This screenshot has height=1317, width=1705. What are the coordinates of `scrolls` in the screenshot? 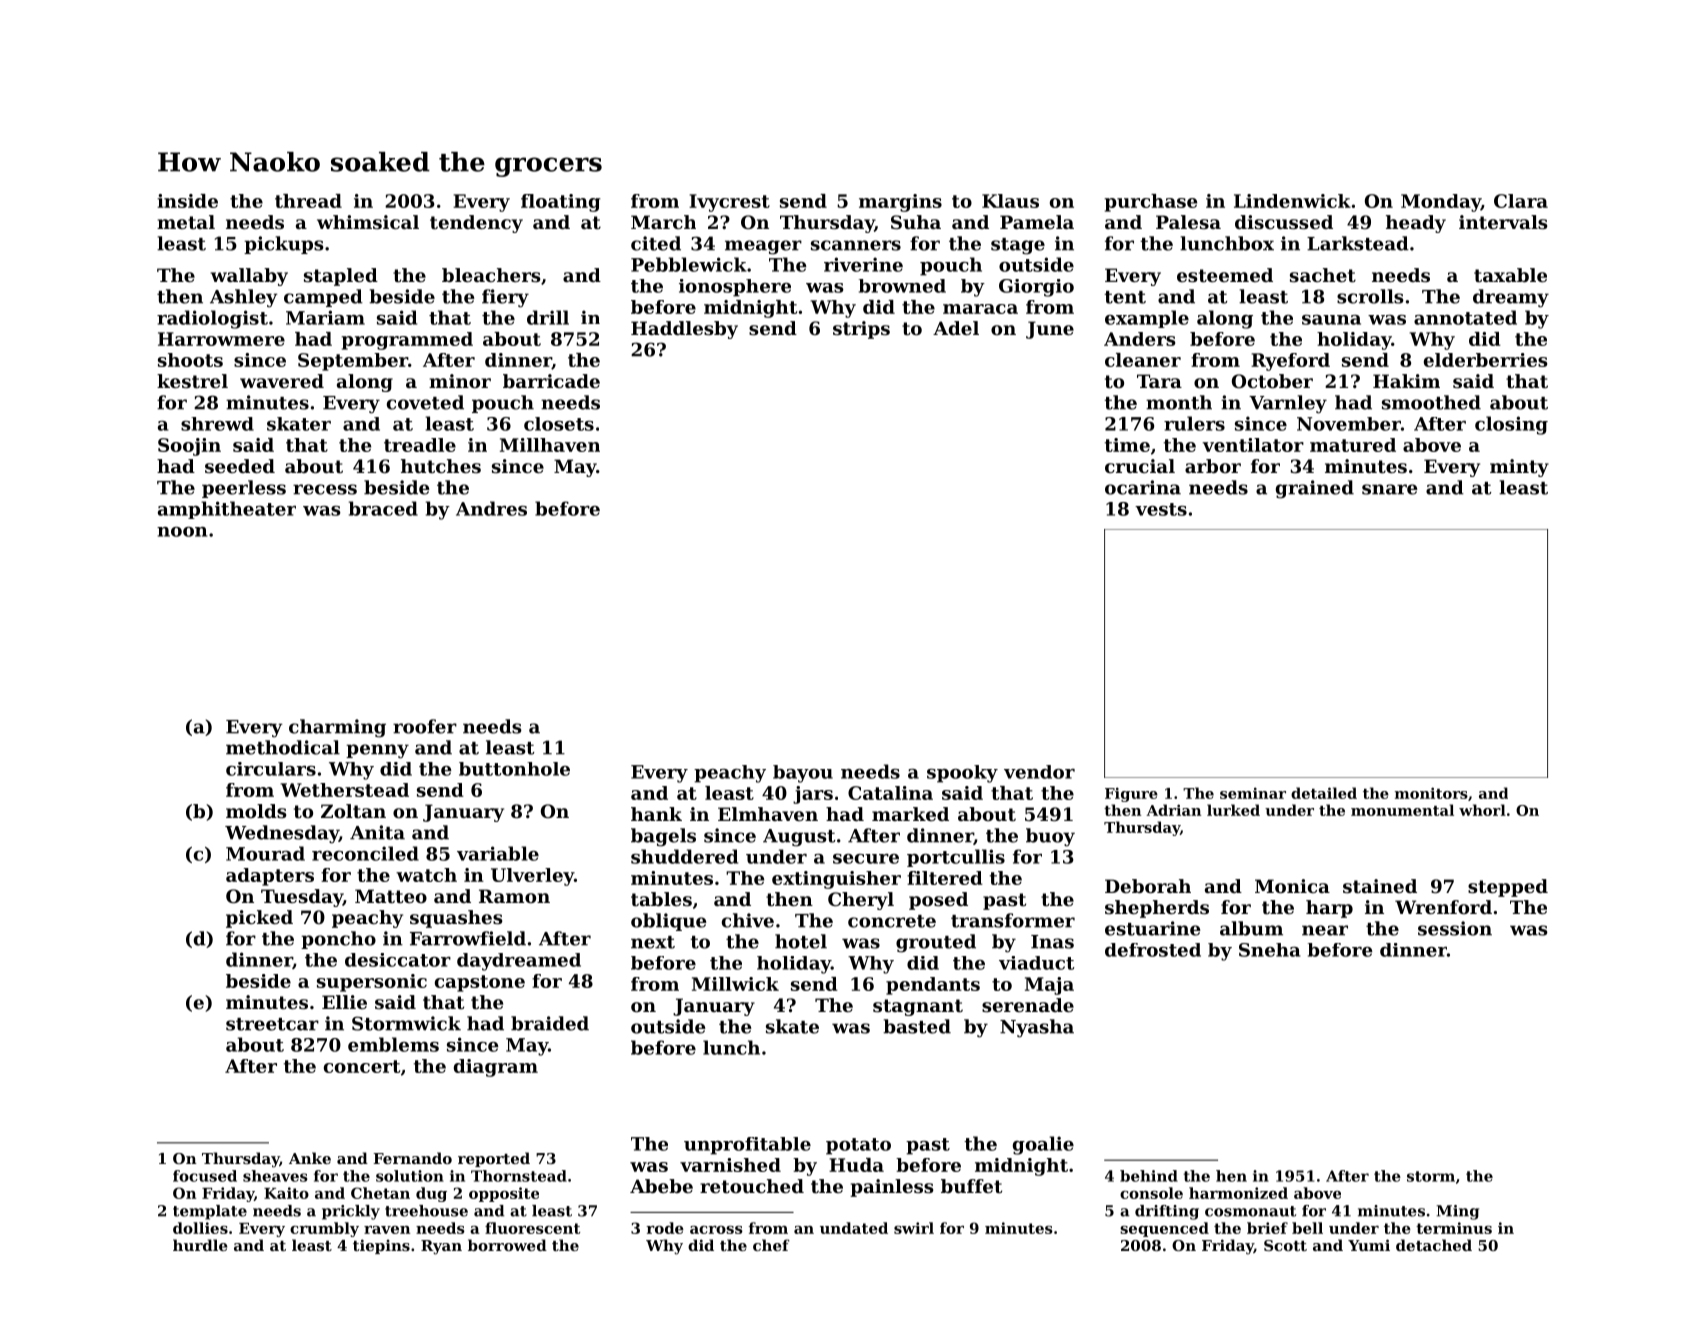 It's located at (1370, 296).
